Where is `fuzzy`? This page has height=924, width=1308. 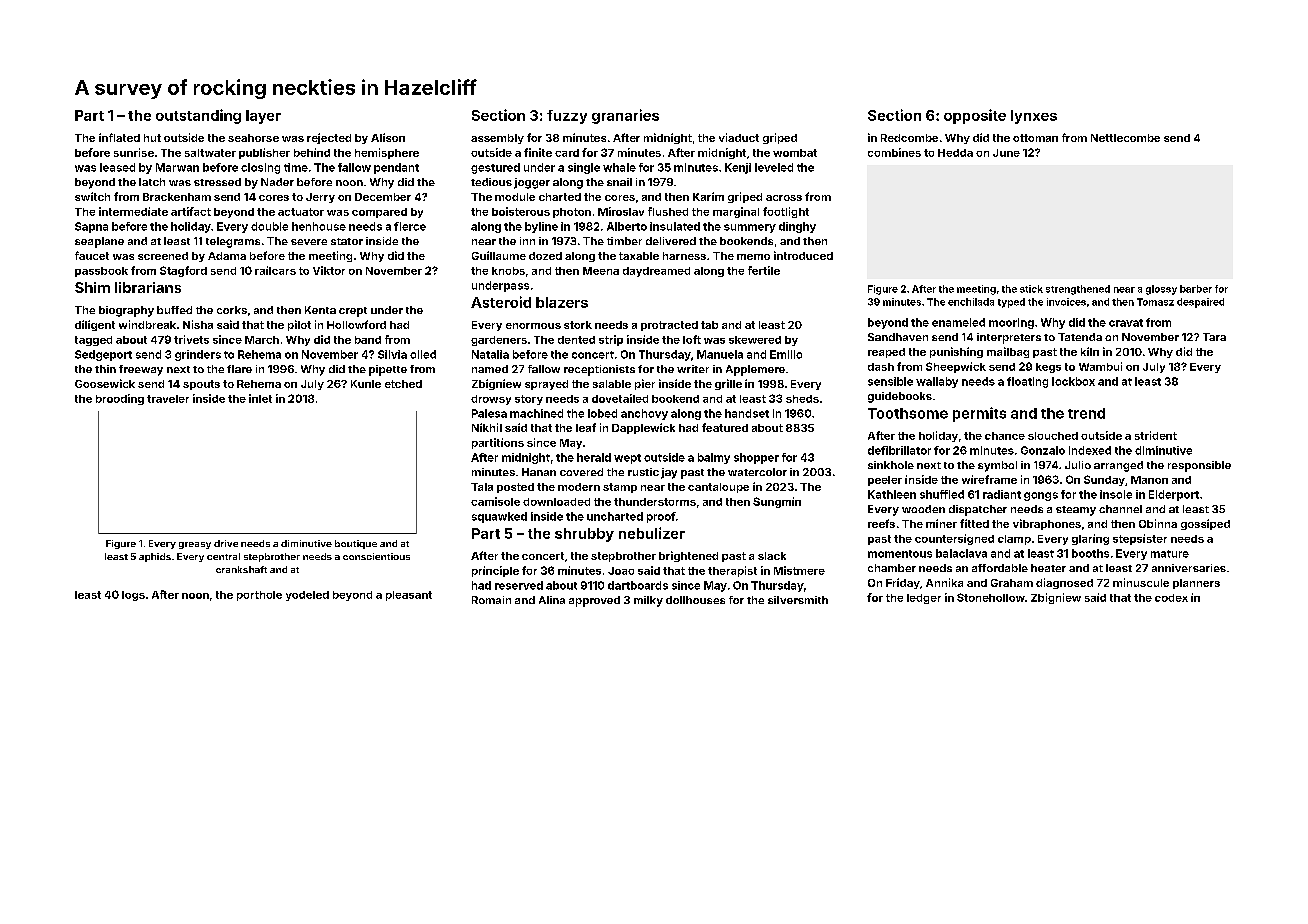 fuzzy is located at coordinates (567, 117).
